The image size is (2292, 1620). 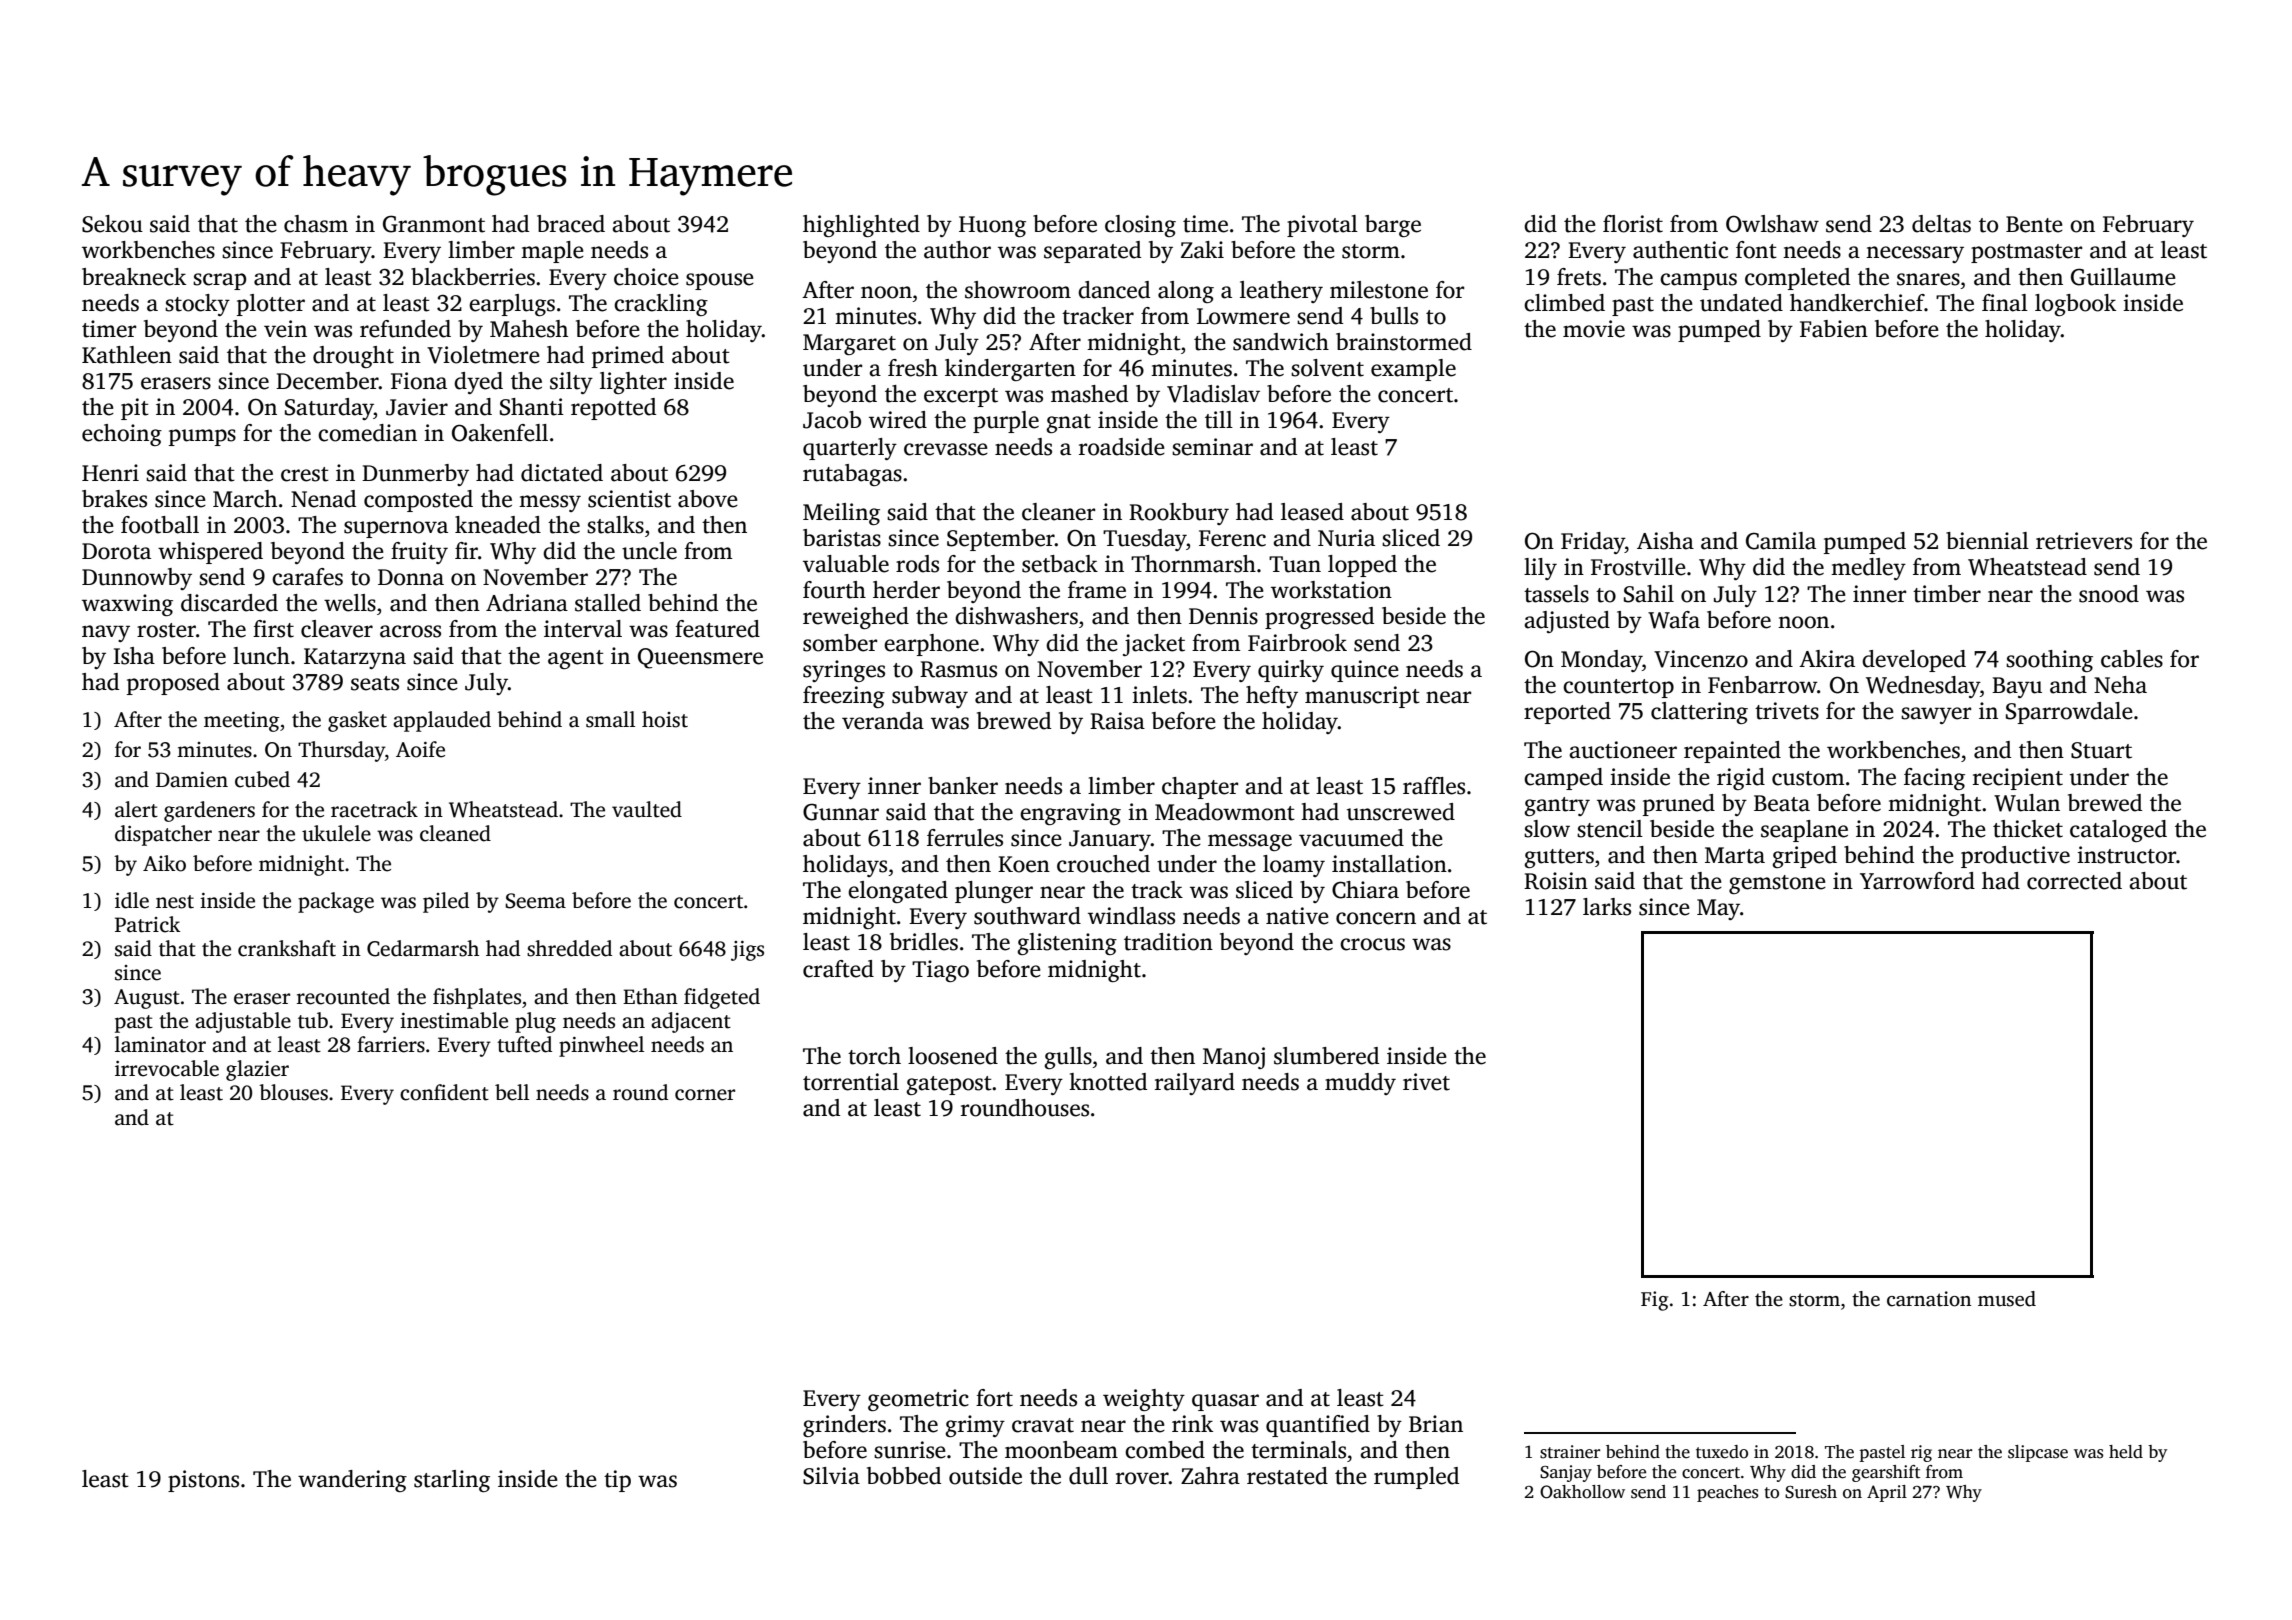 I want to click on Huong, so click(x=992, y=226).
